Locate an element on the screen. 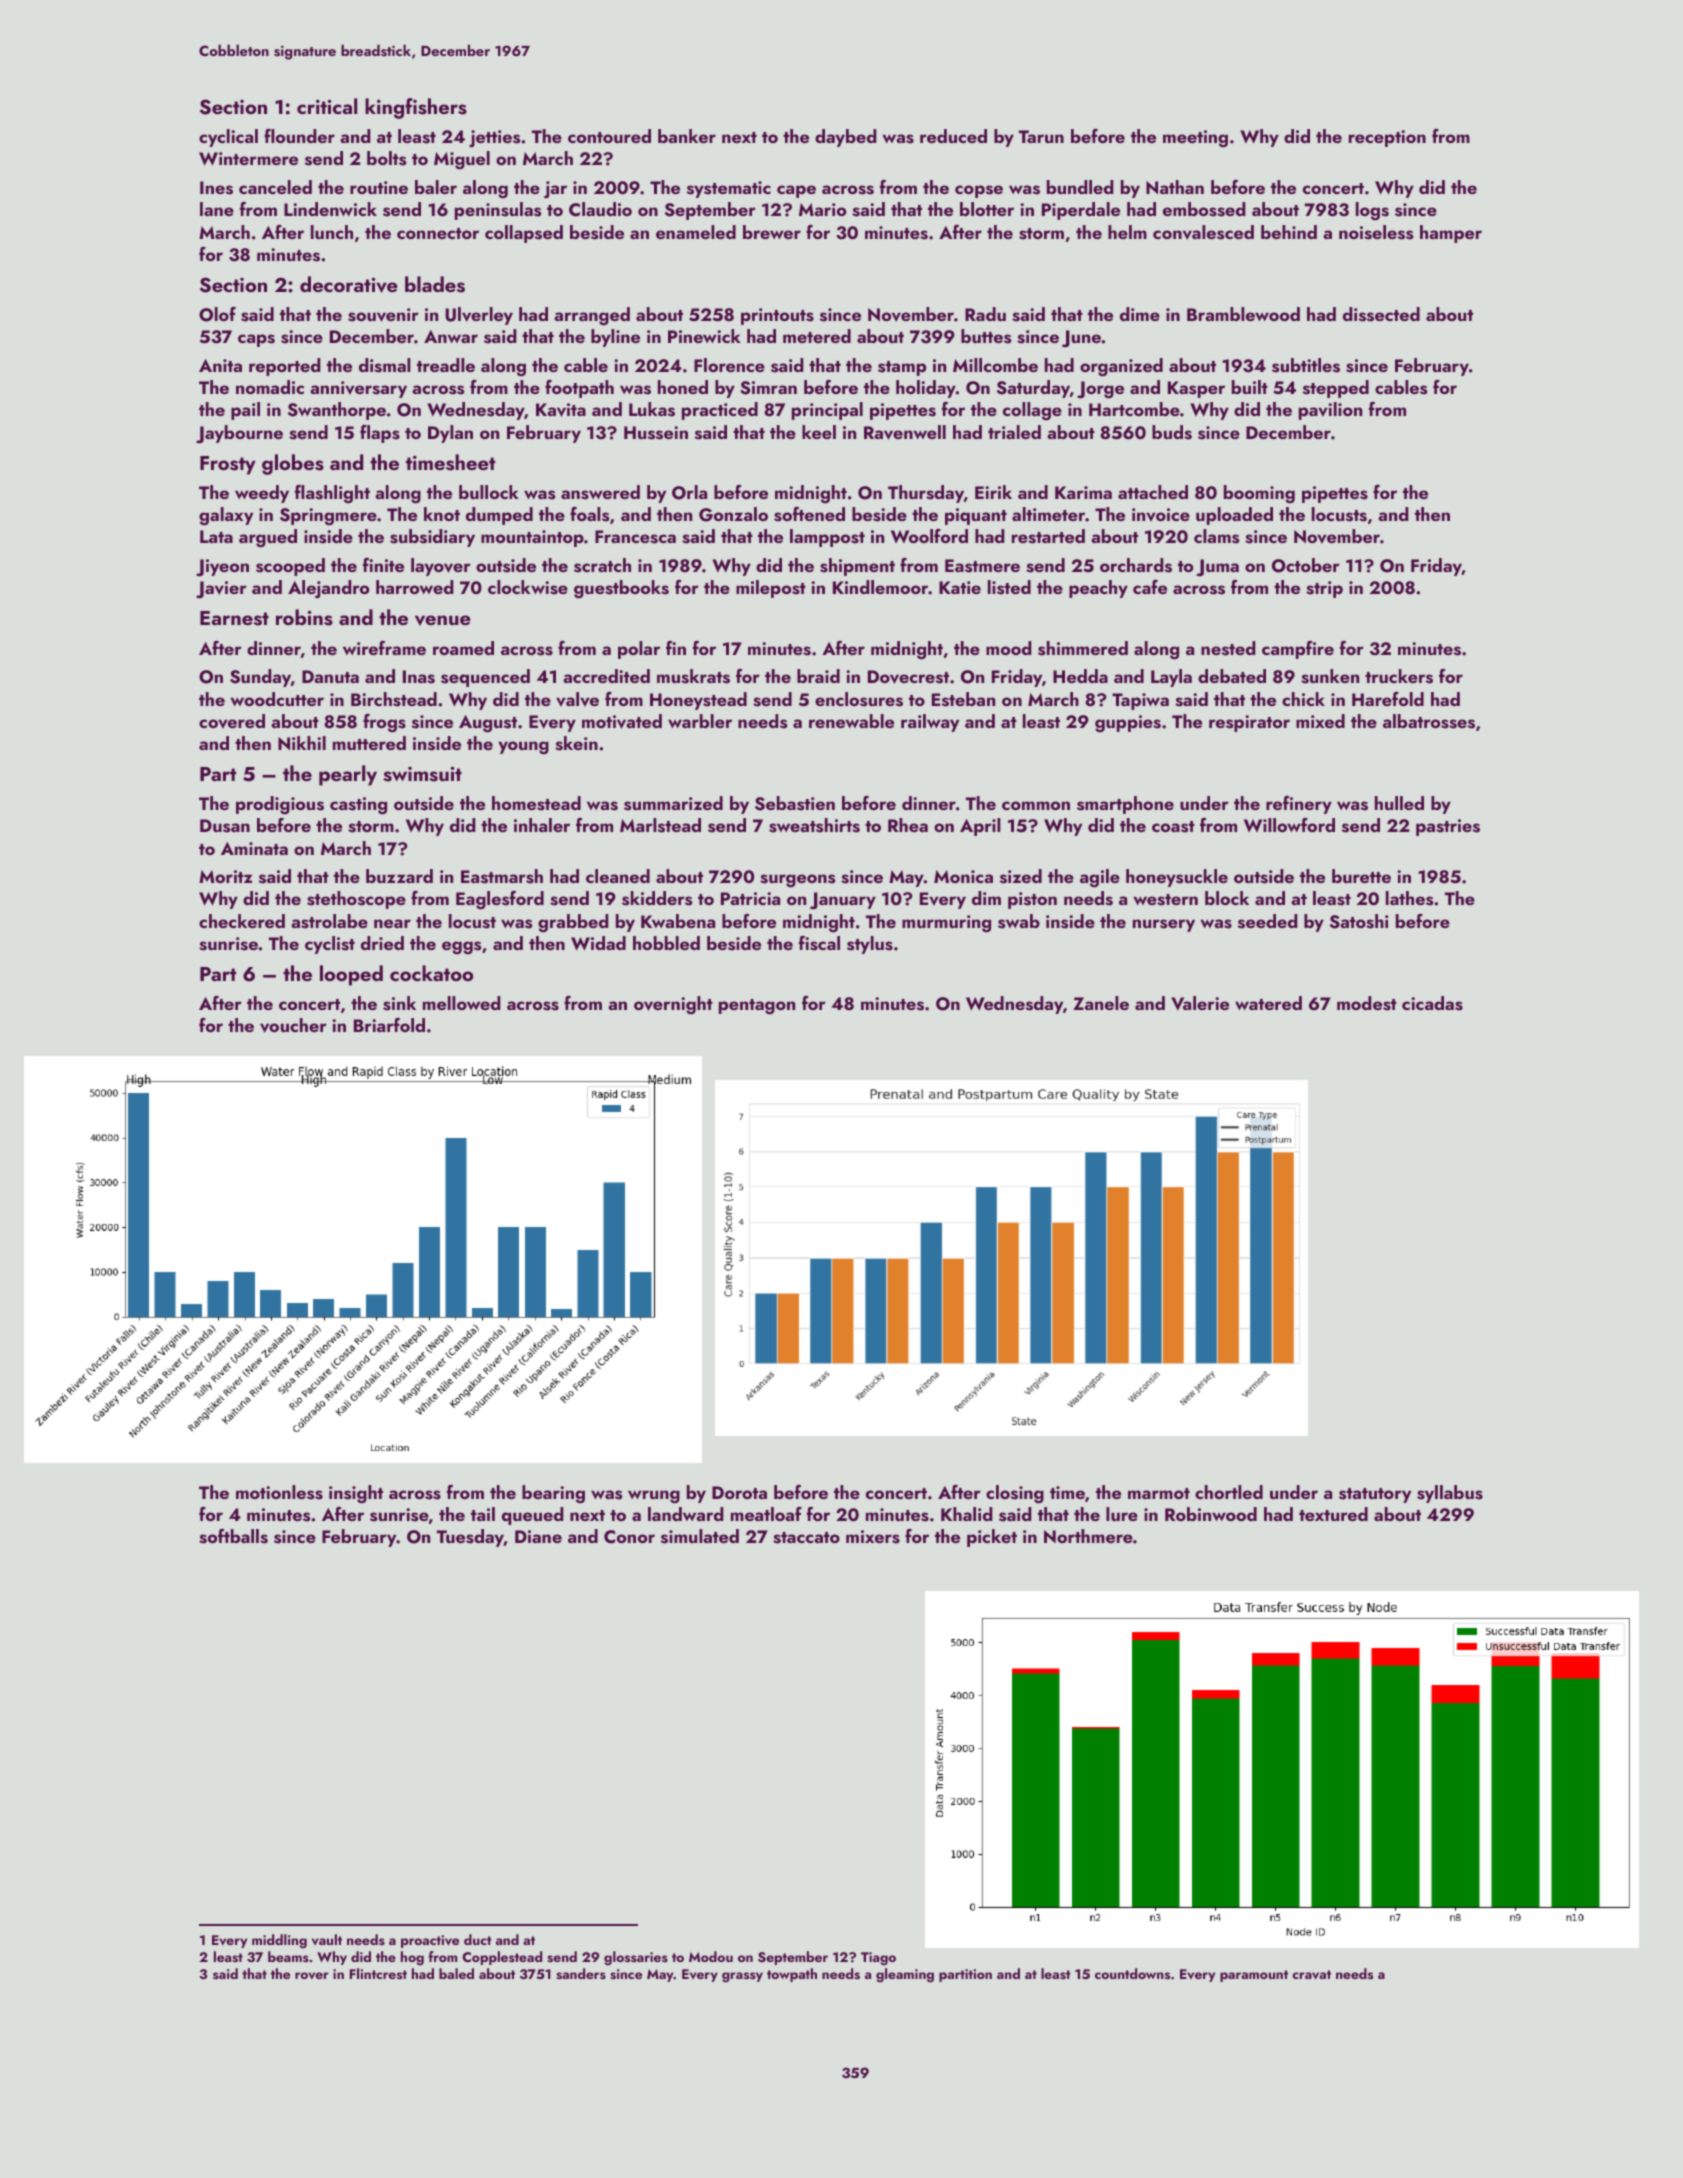 This screenshot has height=2178, width=1683. Modou is located at coordinates (711, 1956).
